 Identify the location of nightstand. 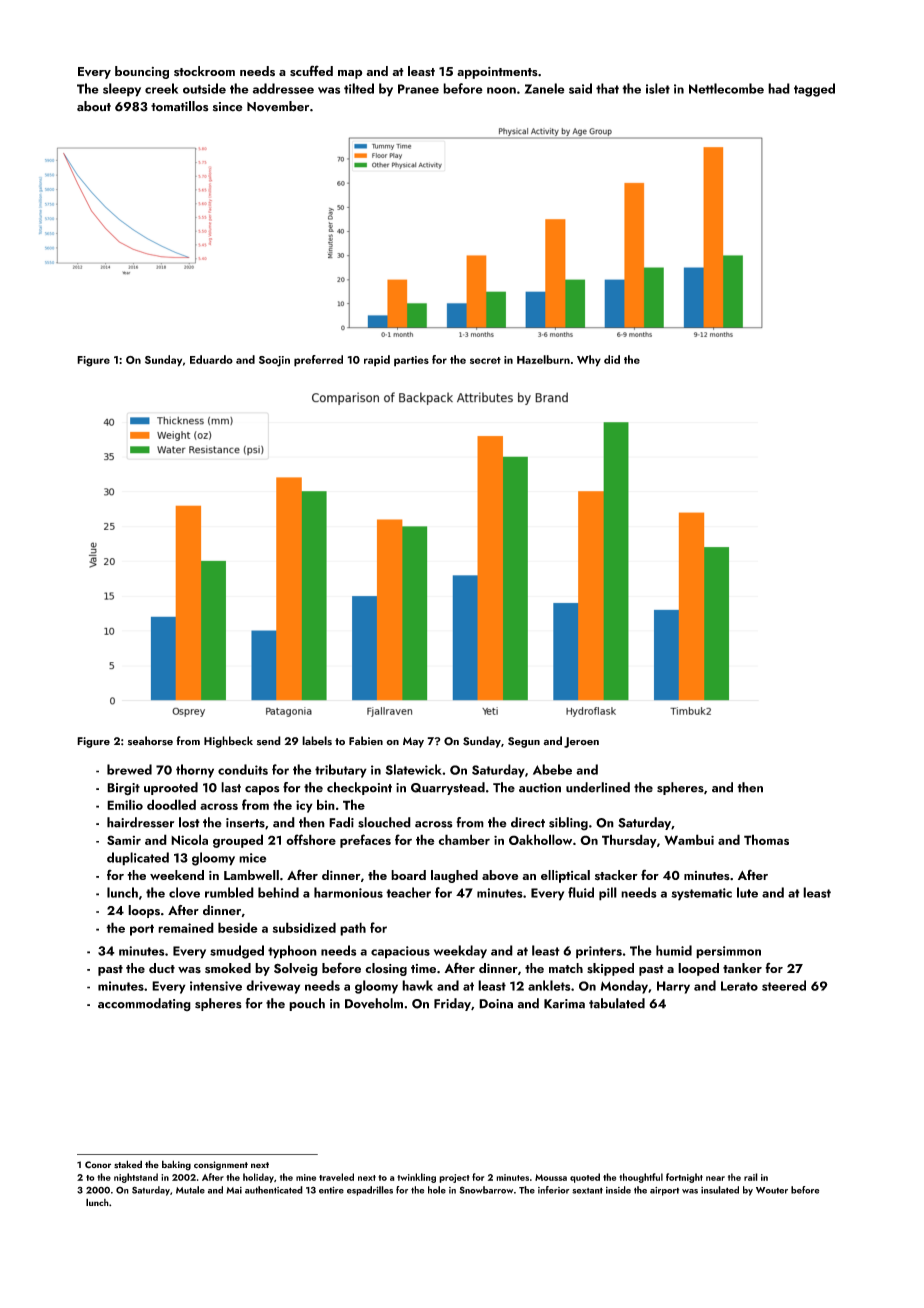
(136, 1178).
